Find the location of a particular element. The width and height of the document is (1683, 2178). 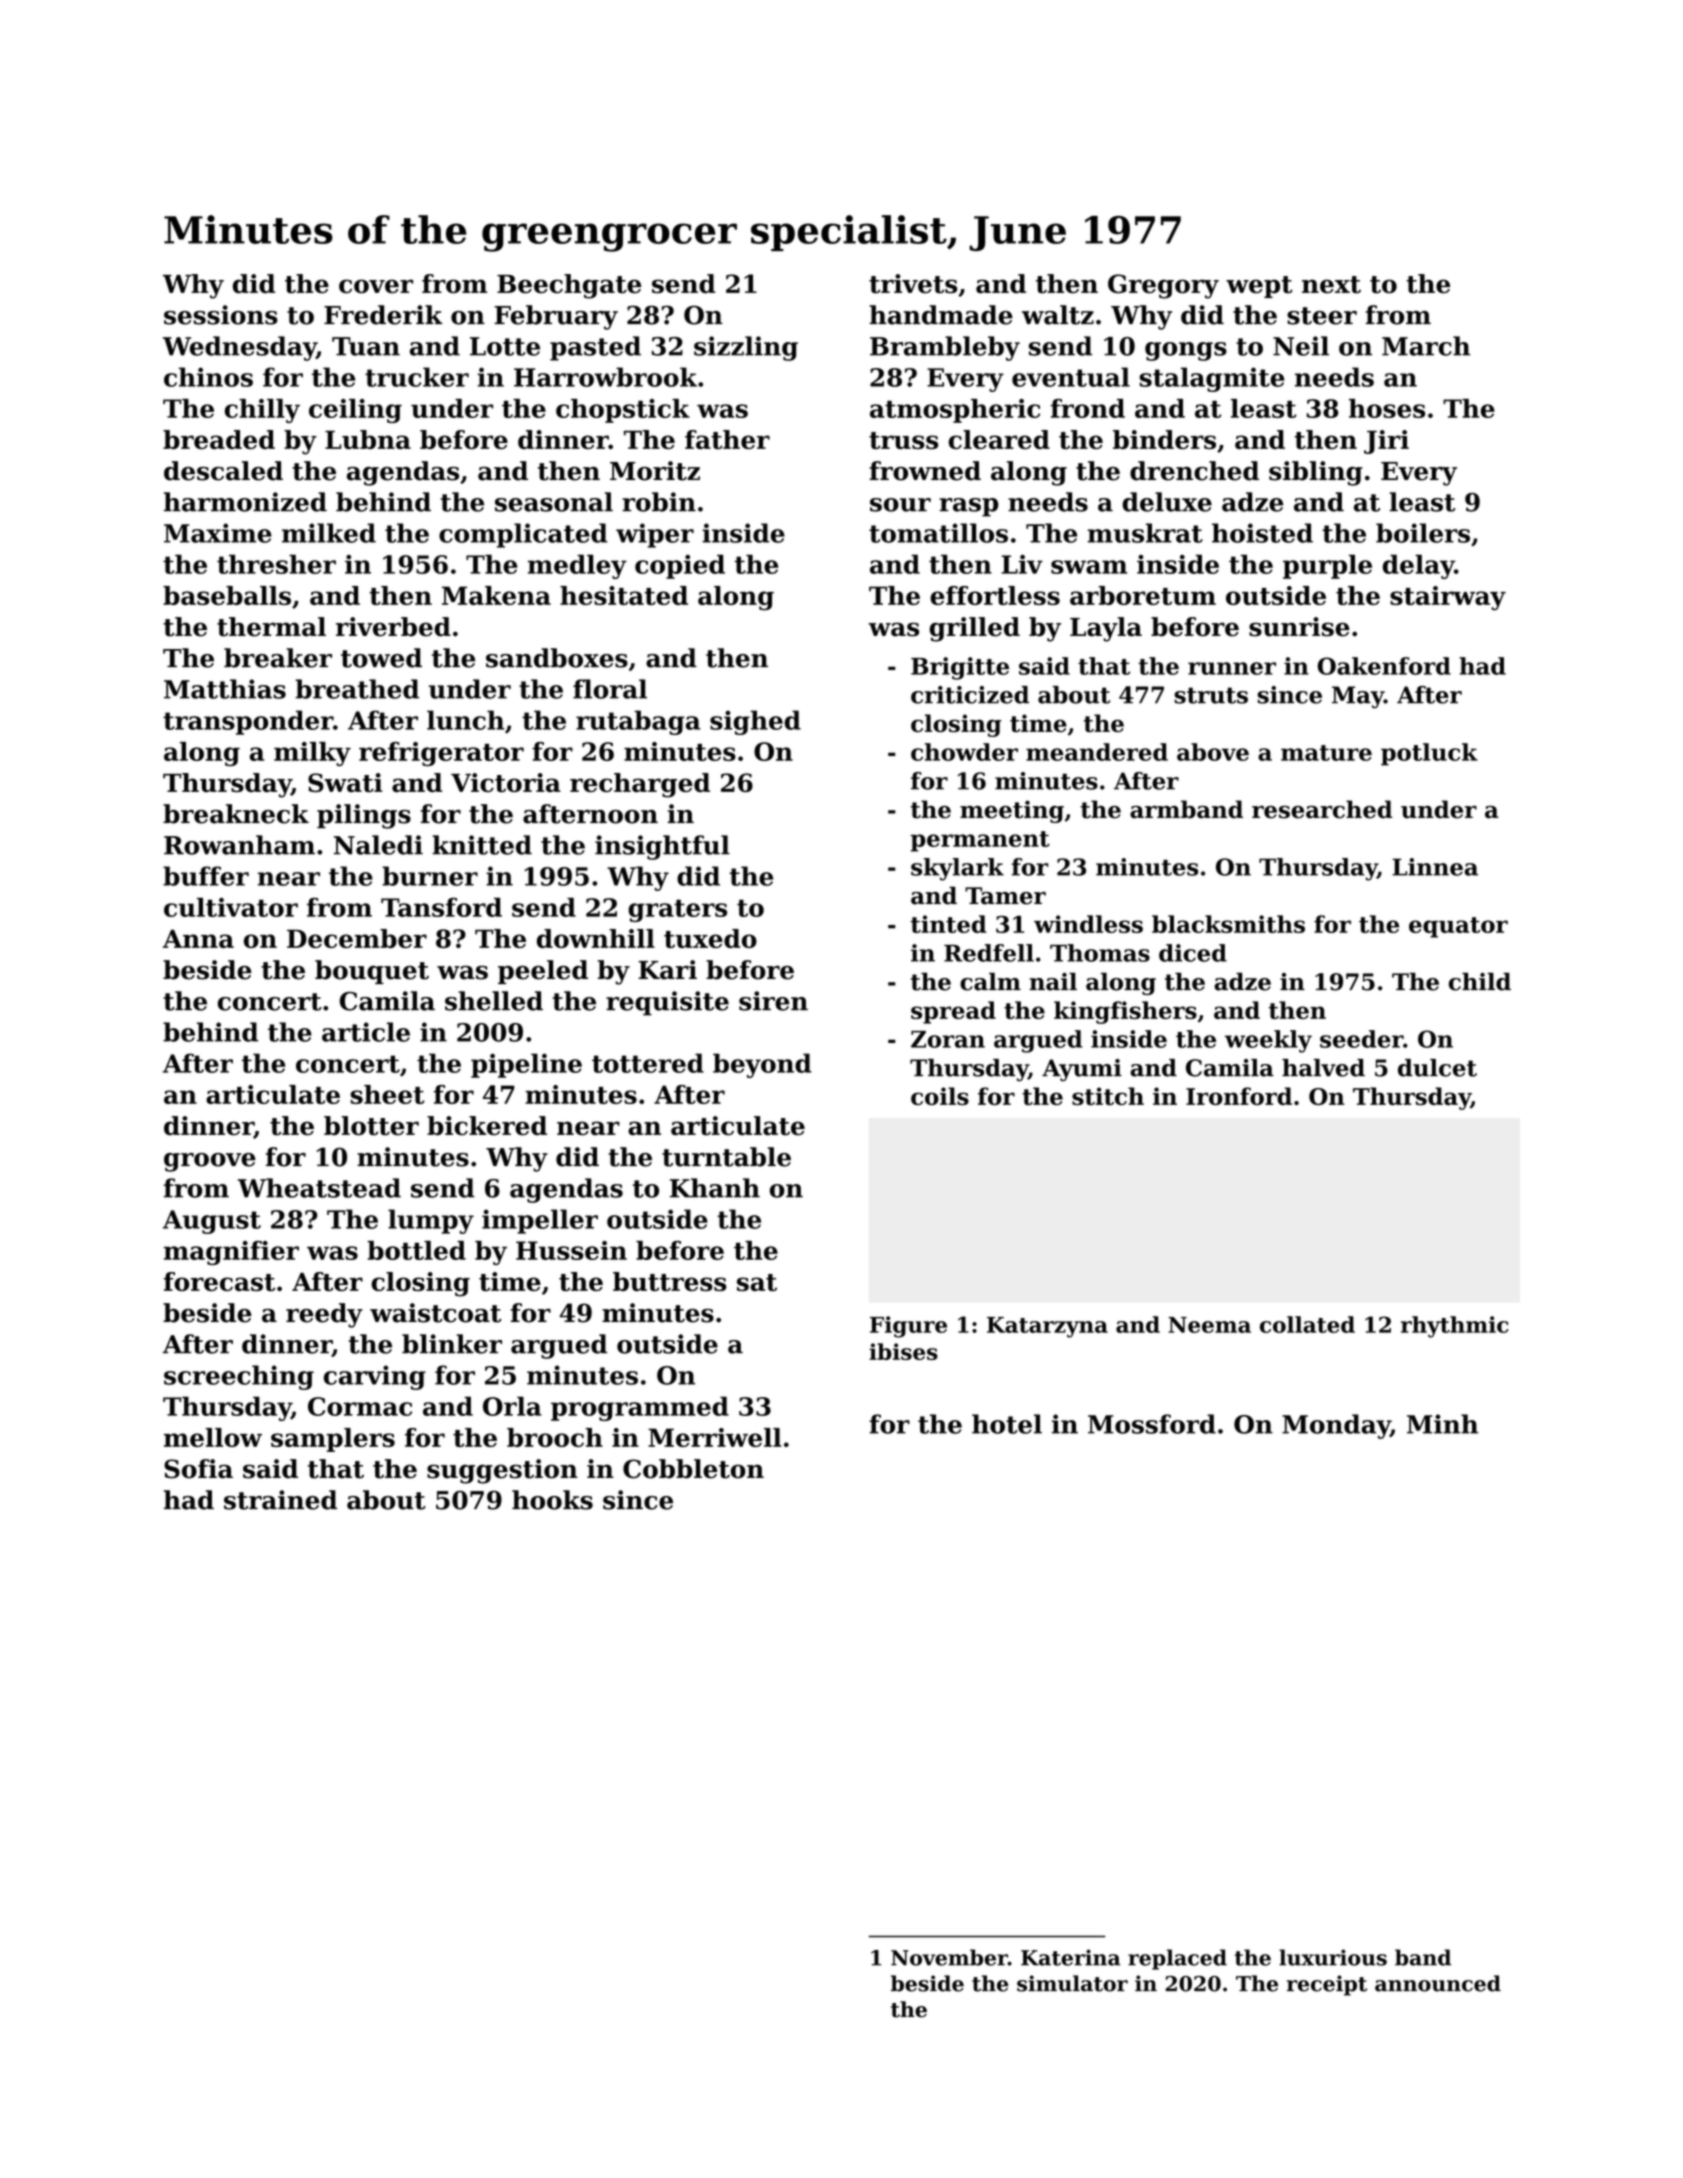

simulator is located at coordinates (1072, 1983).
